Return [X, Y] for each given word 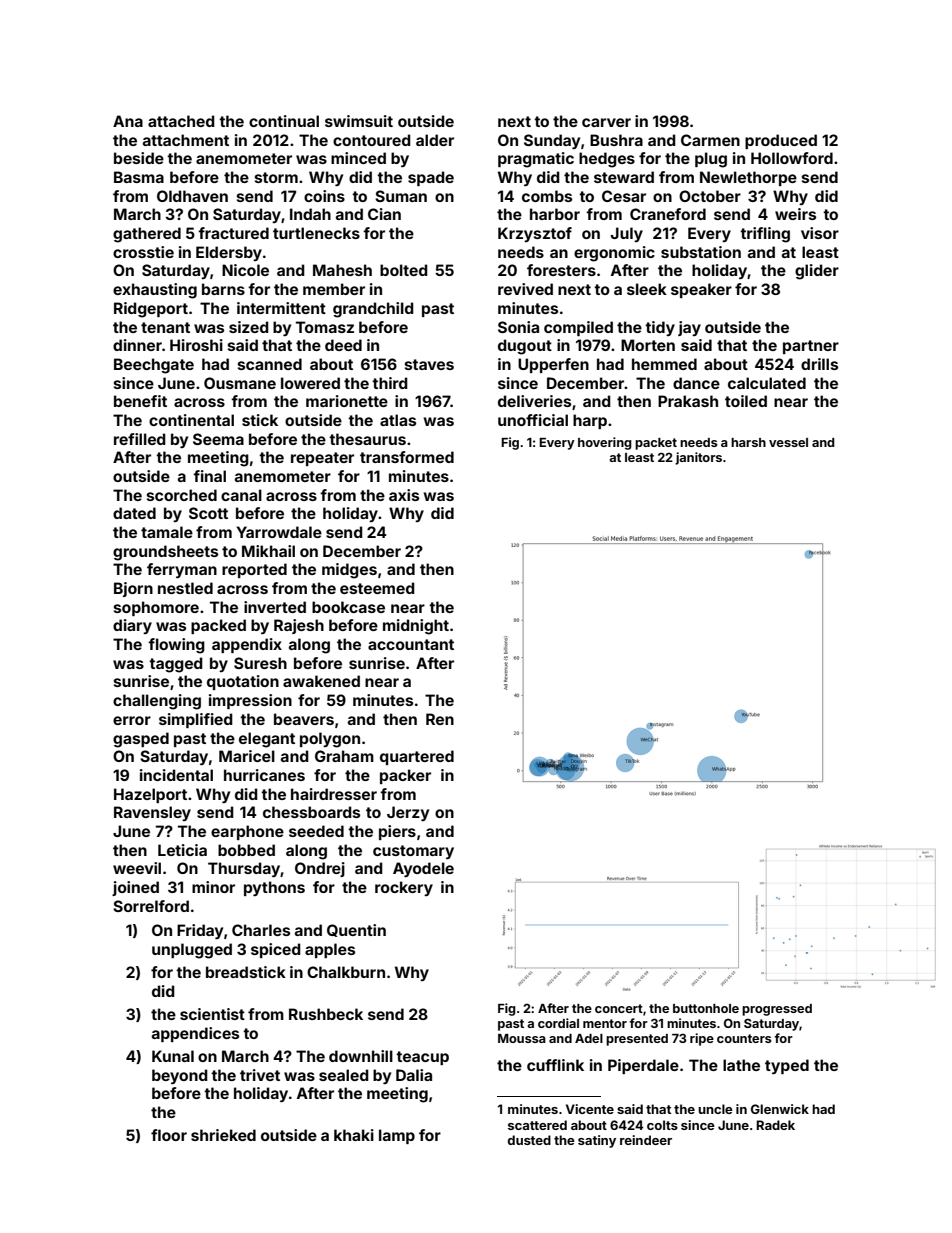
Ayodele [423, 869]
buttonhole [706, 1008]
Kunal [173, 1056]
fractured [233, 233]
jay [689, 328]
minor [213, 887]
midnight [416, 627]
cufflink [555, 1065]
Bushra [616, 140]
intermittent [281, 308]
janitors [698, 458]
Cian [384, 214]
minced [358, 158]
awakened [321, 681]
